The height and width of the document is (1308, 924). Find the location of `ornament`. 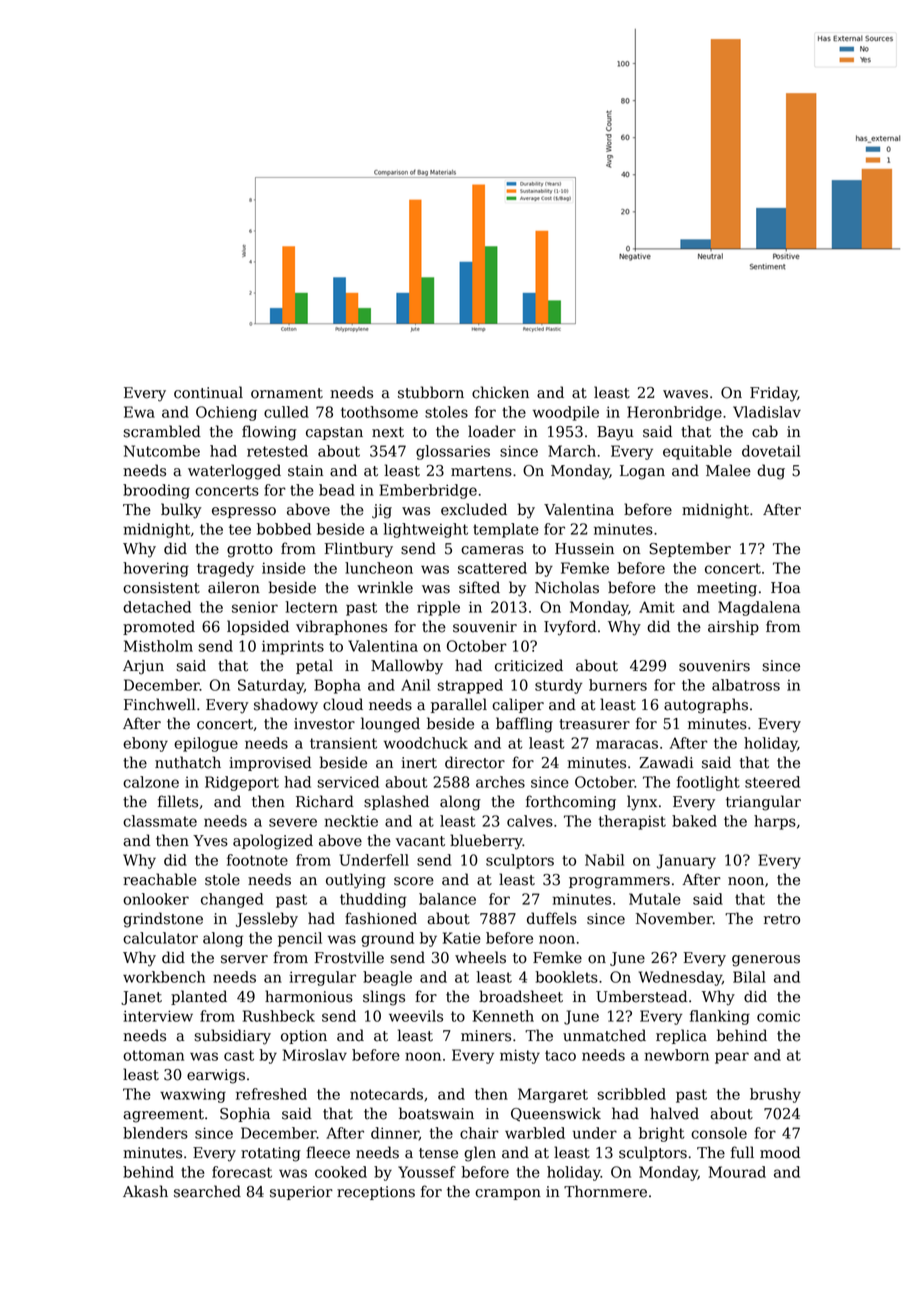

ornament is located at coordinates (287, 393).
